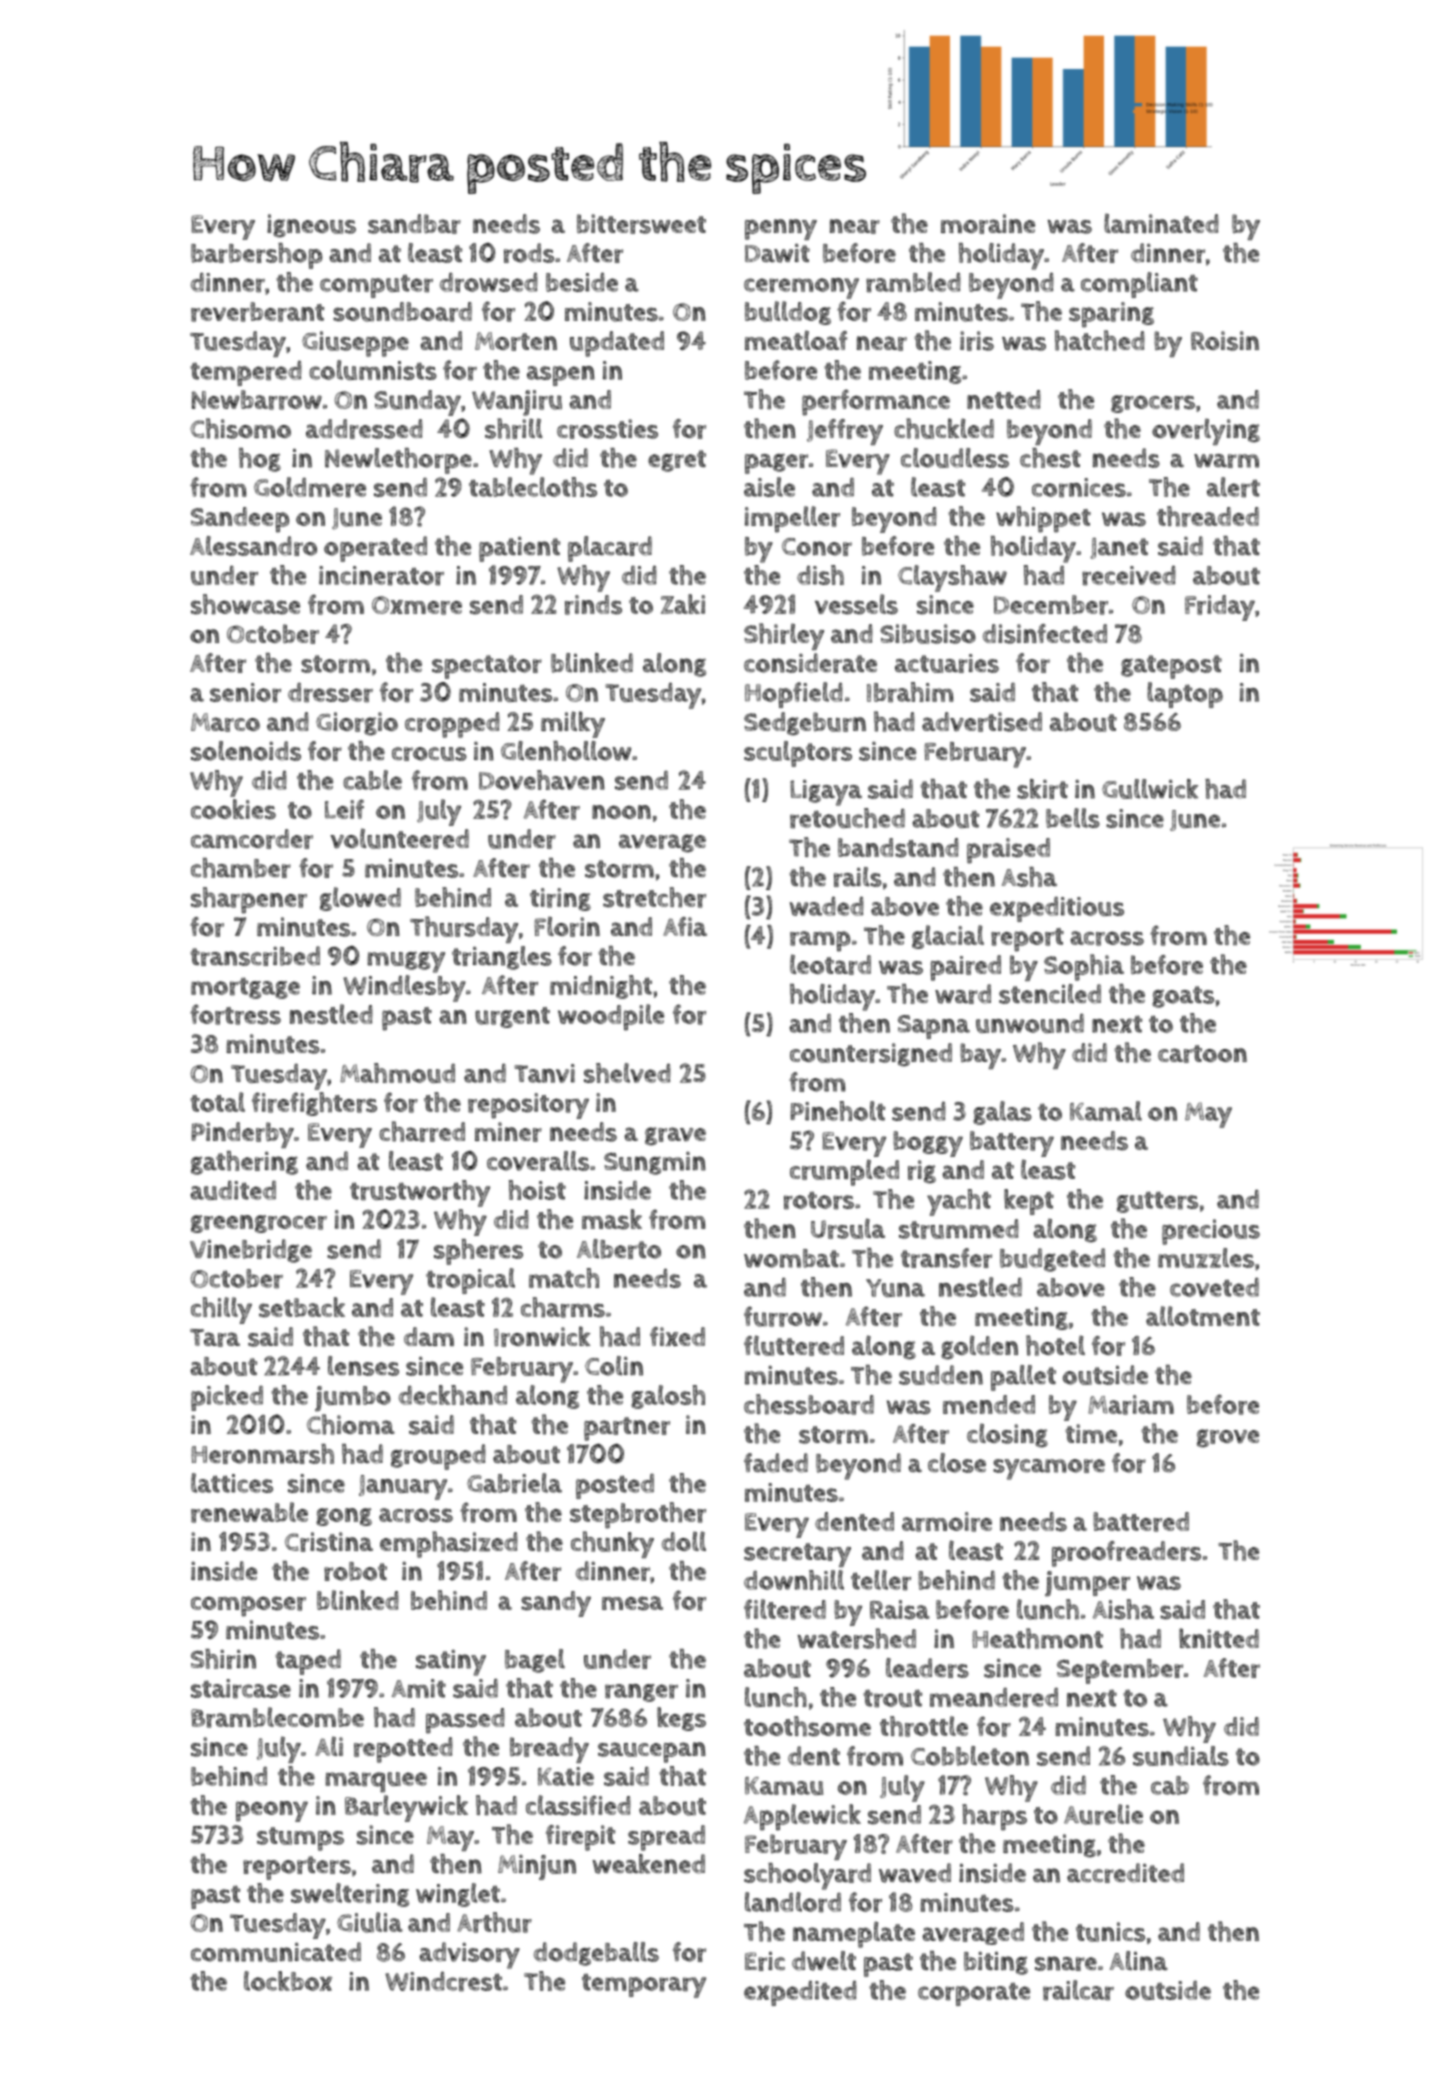 This page has width=1450, height=2100. What do you see at coordinates (458, 1895) in the page?
I see `winglet` at bounding box center [458, 1895].
